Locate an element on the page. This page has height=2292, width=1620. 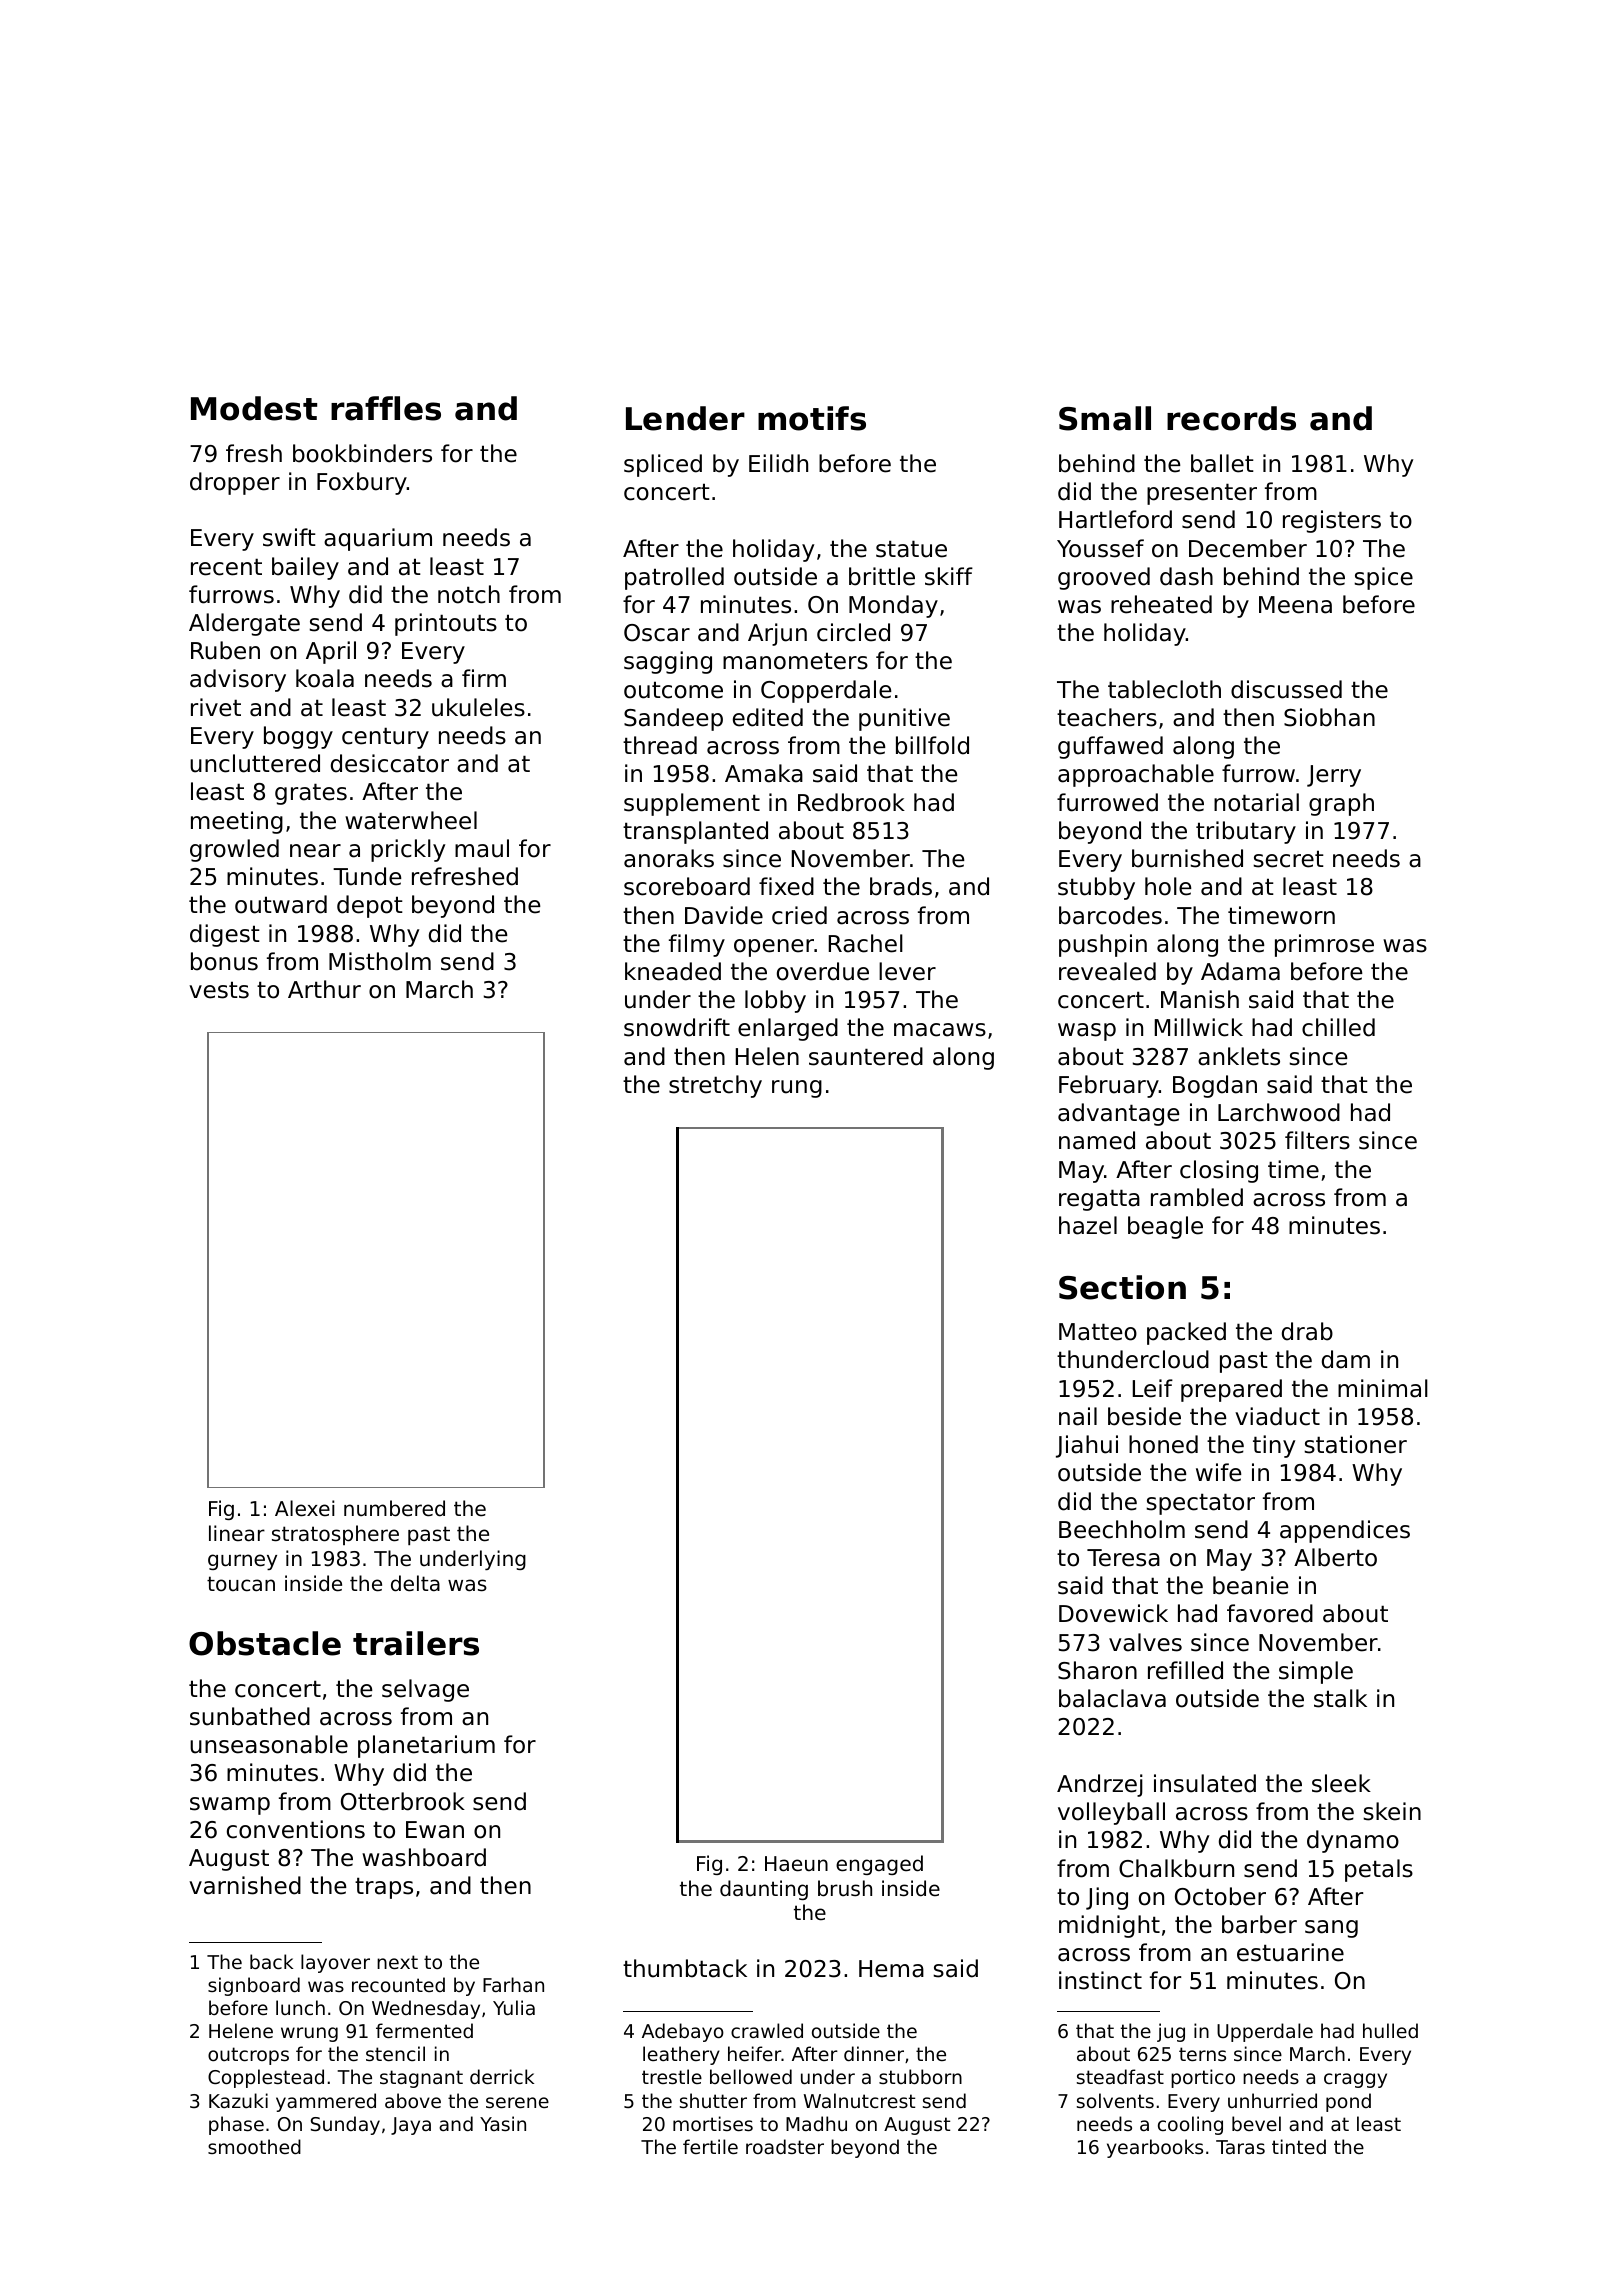
records is located at coordinates (1231, 418).
